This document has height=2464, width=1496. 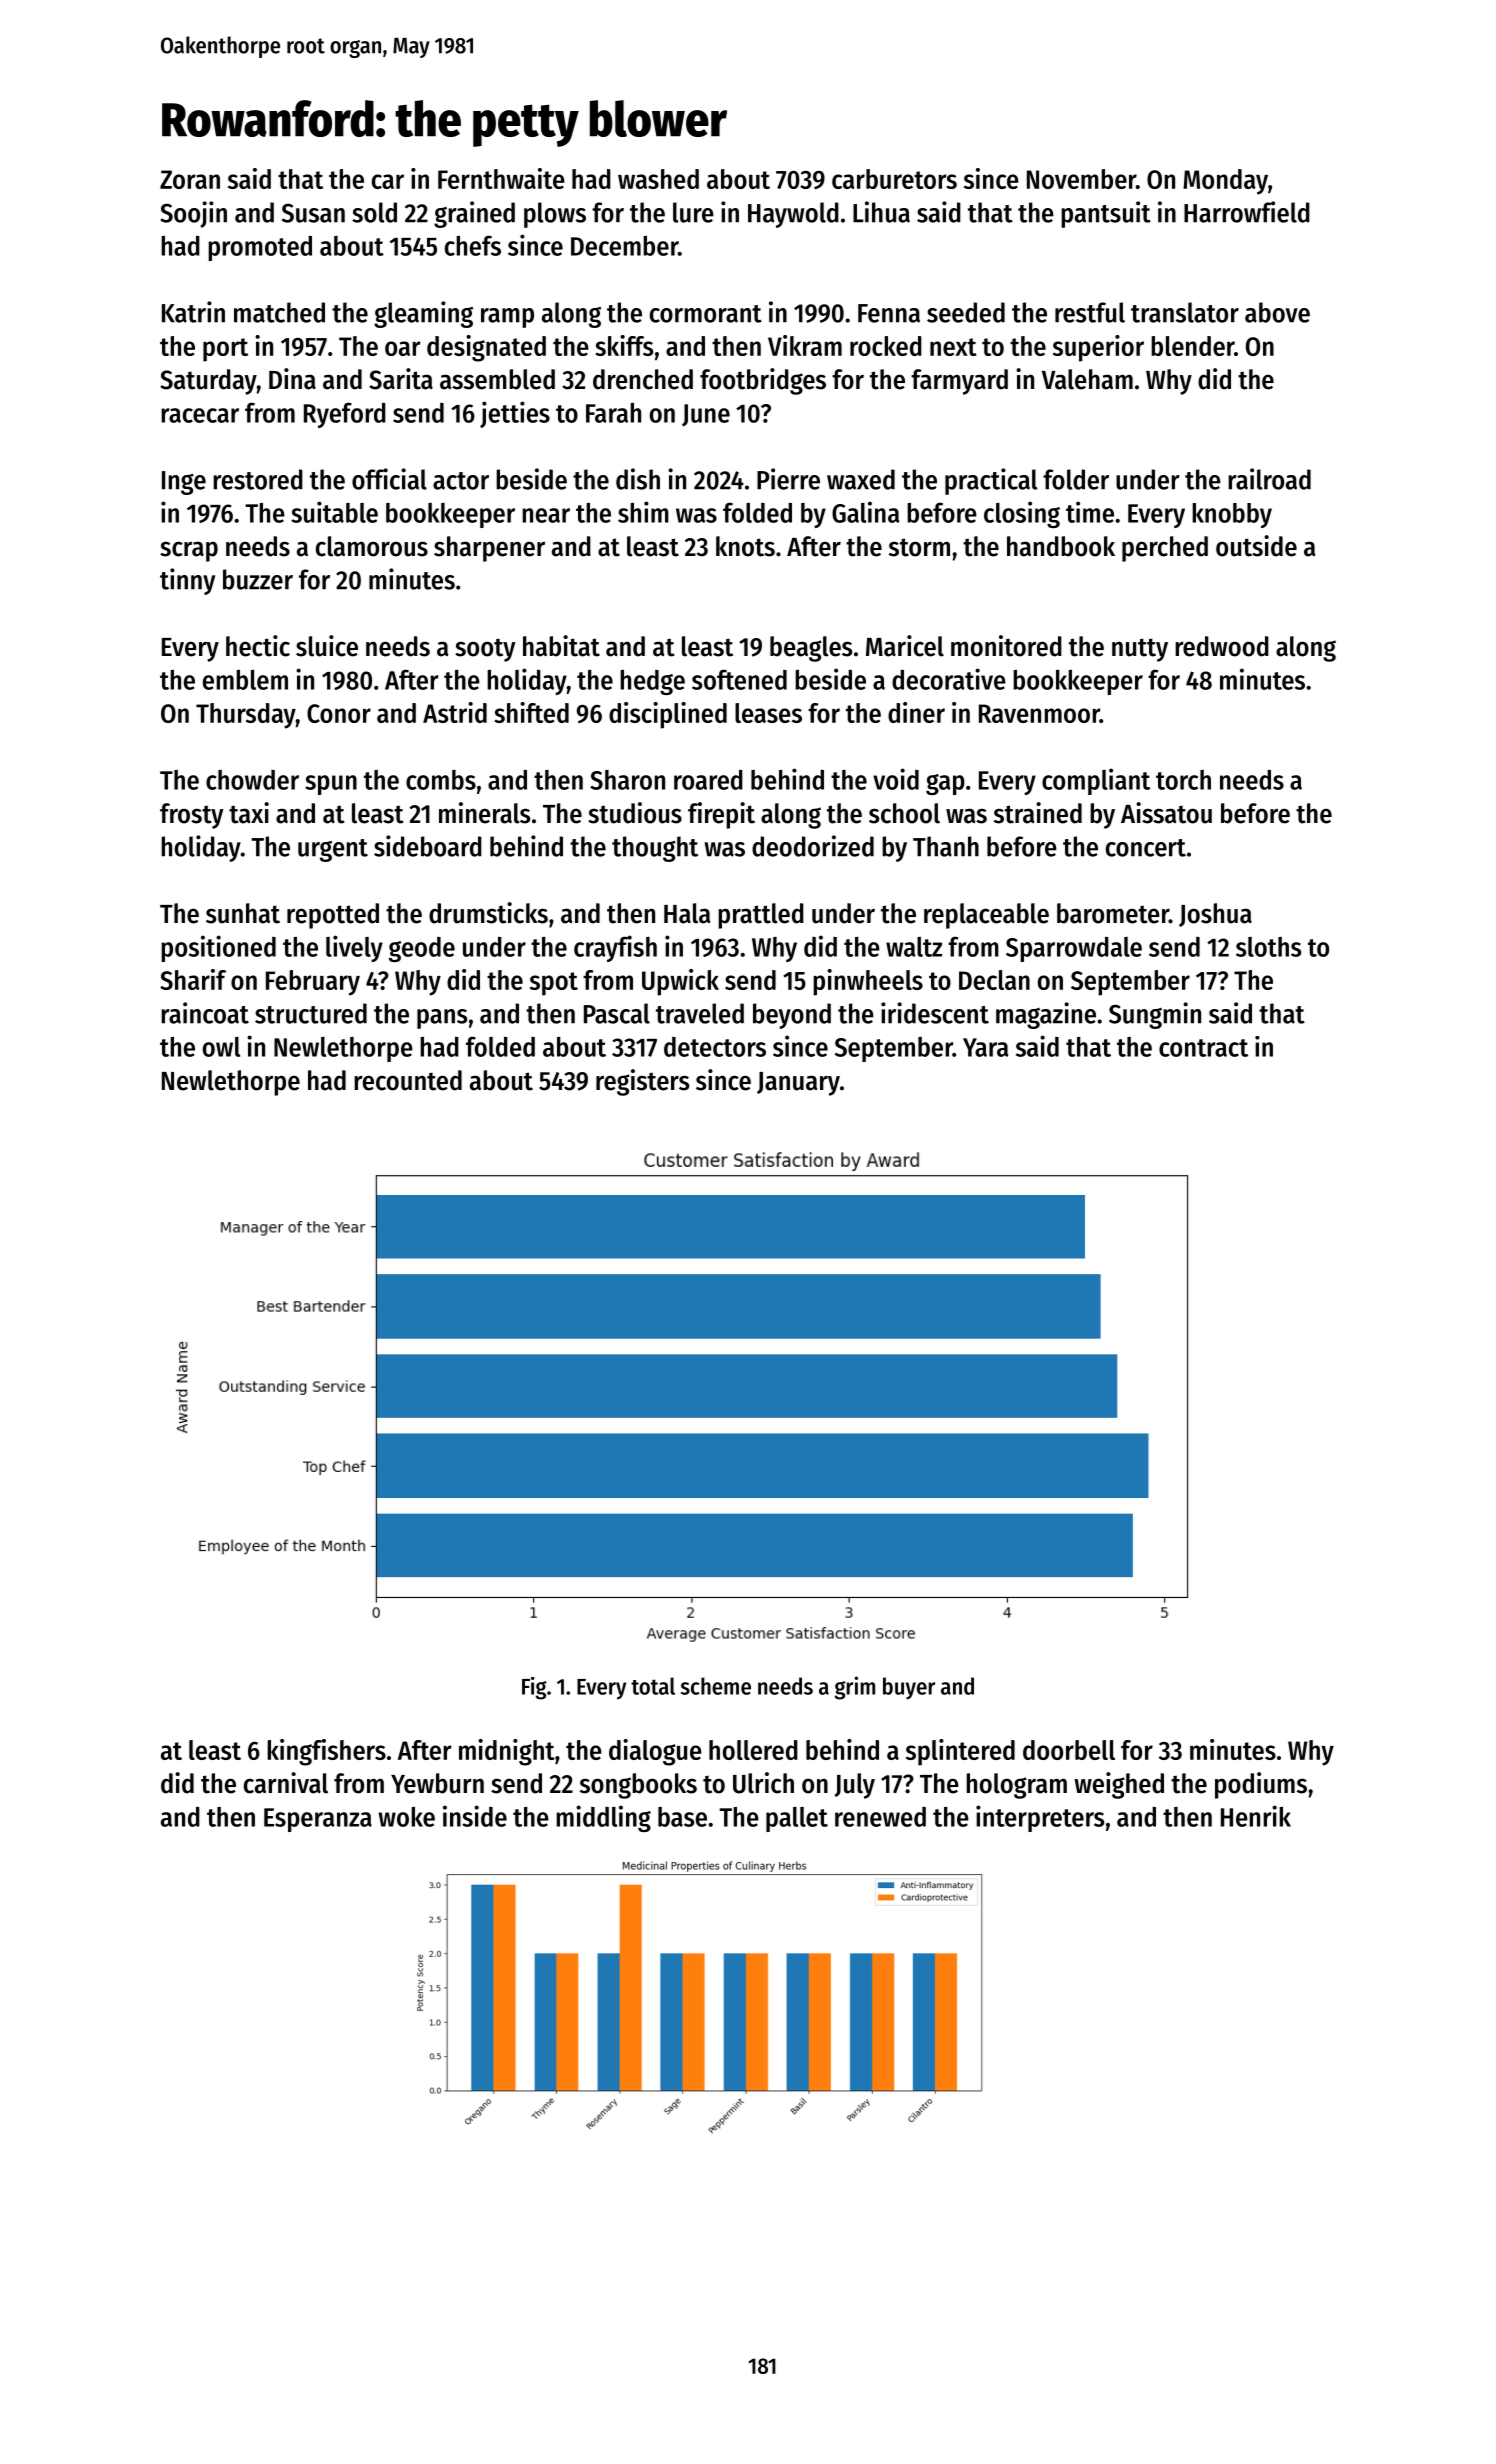 I want to click on contract, so click(x=1203, y=1048).
